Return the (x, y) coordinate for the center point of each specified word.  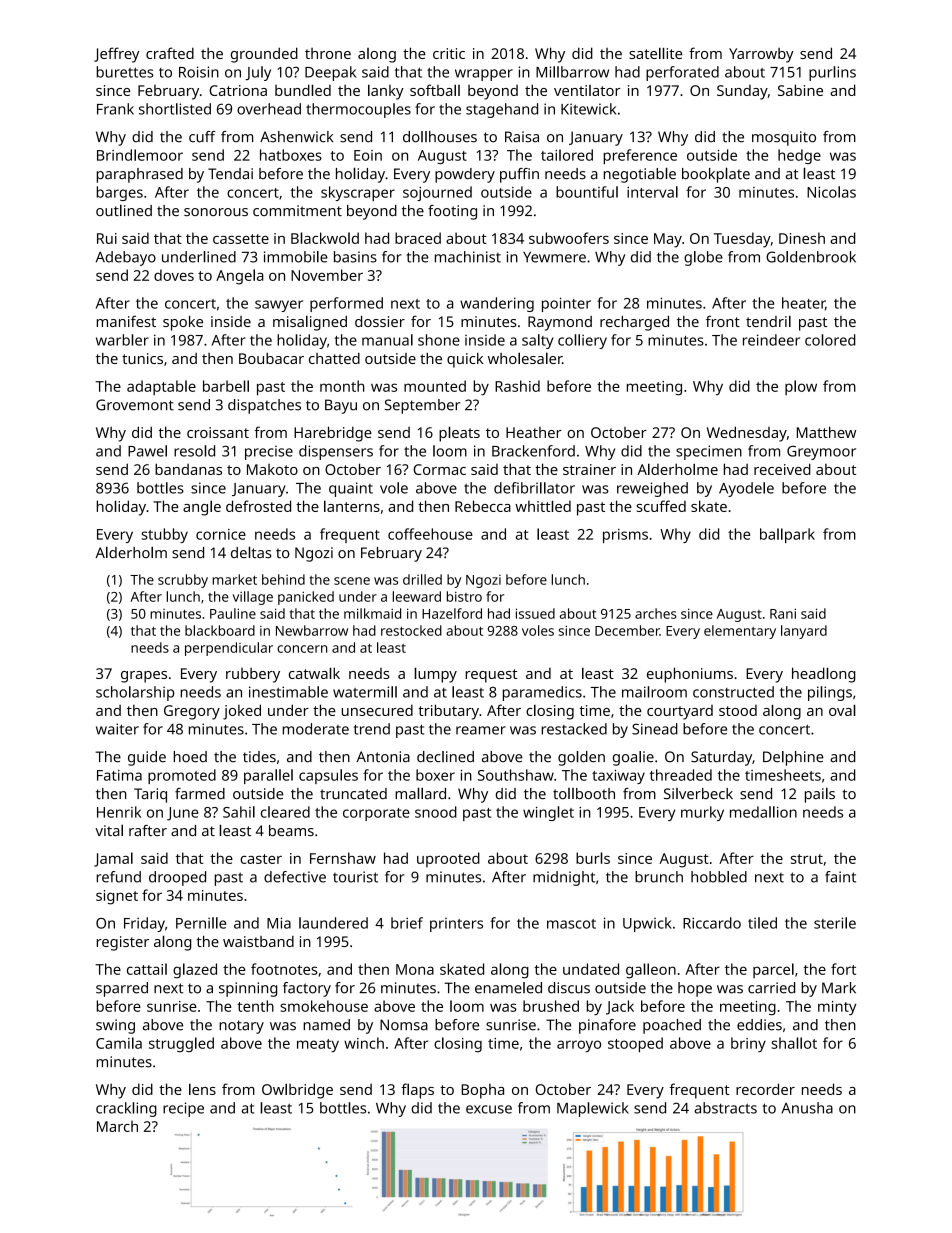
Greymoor (821, 452)
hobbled (719, 877)
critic (449, 53)
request (491, 676)
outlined (124, 210)
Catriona (238, 90)
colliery (582, 341)
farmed (200, 793)
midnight (564, 878)
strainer (589, 469)
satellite (655, 53)
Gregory (192, 712)
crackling (126, 1109)
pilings (830, 693)
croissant (218, 432)
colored (830, 340)
